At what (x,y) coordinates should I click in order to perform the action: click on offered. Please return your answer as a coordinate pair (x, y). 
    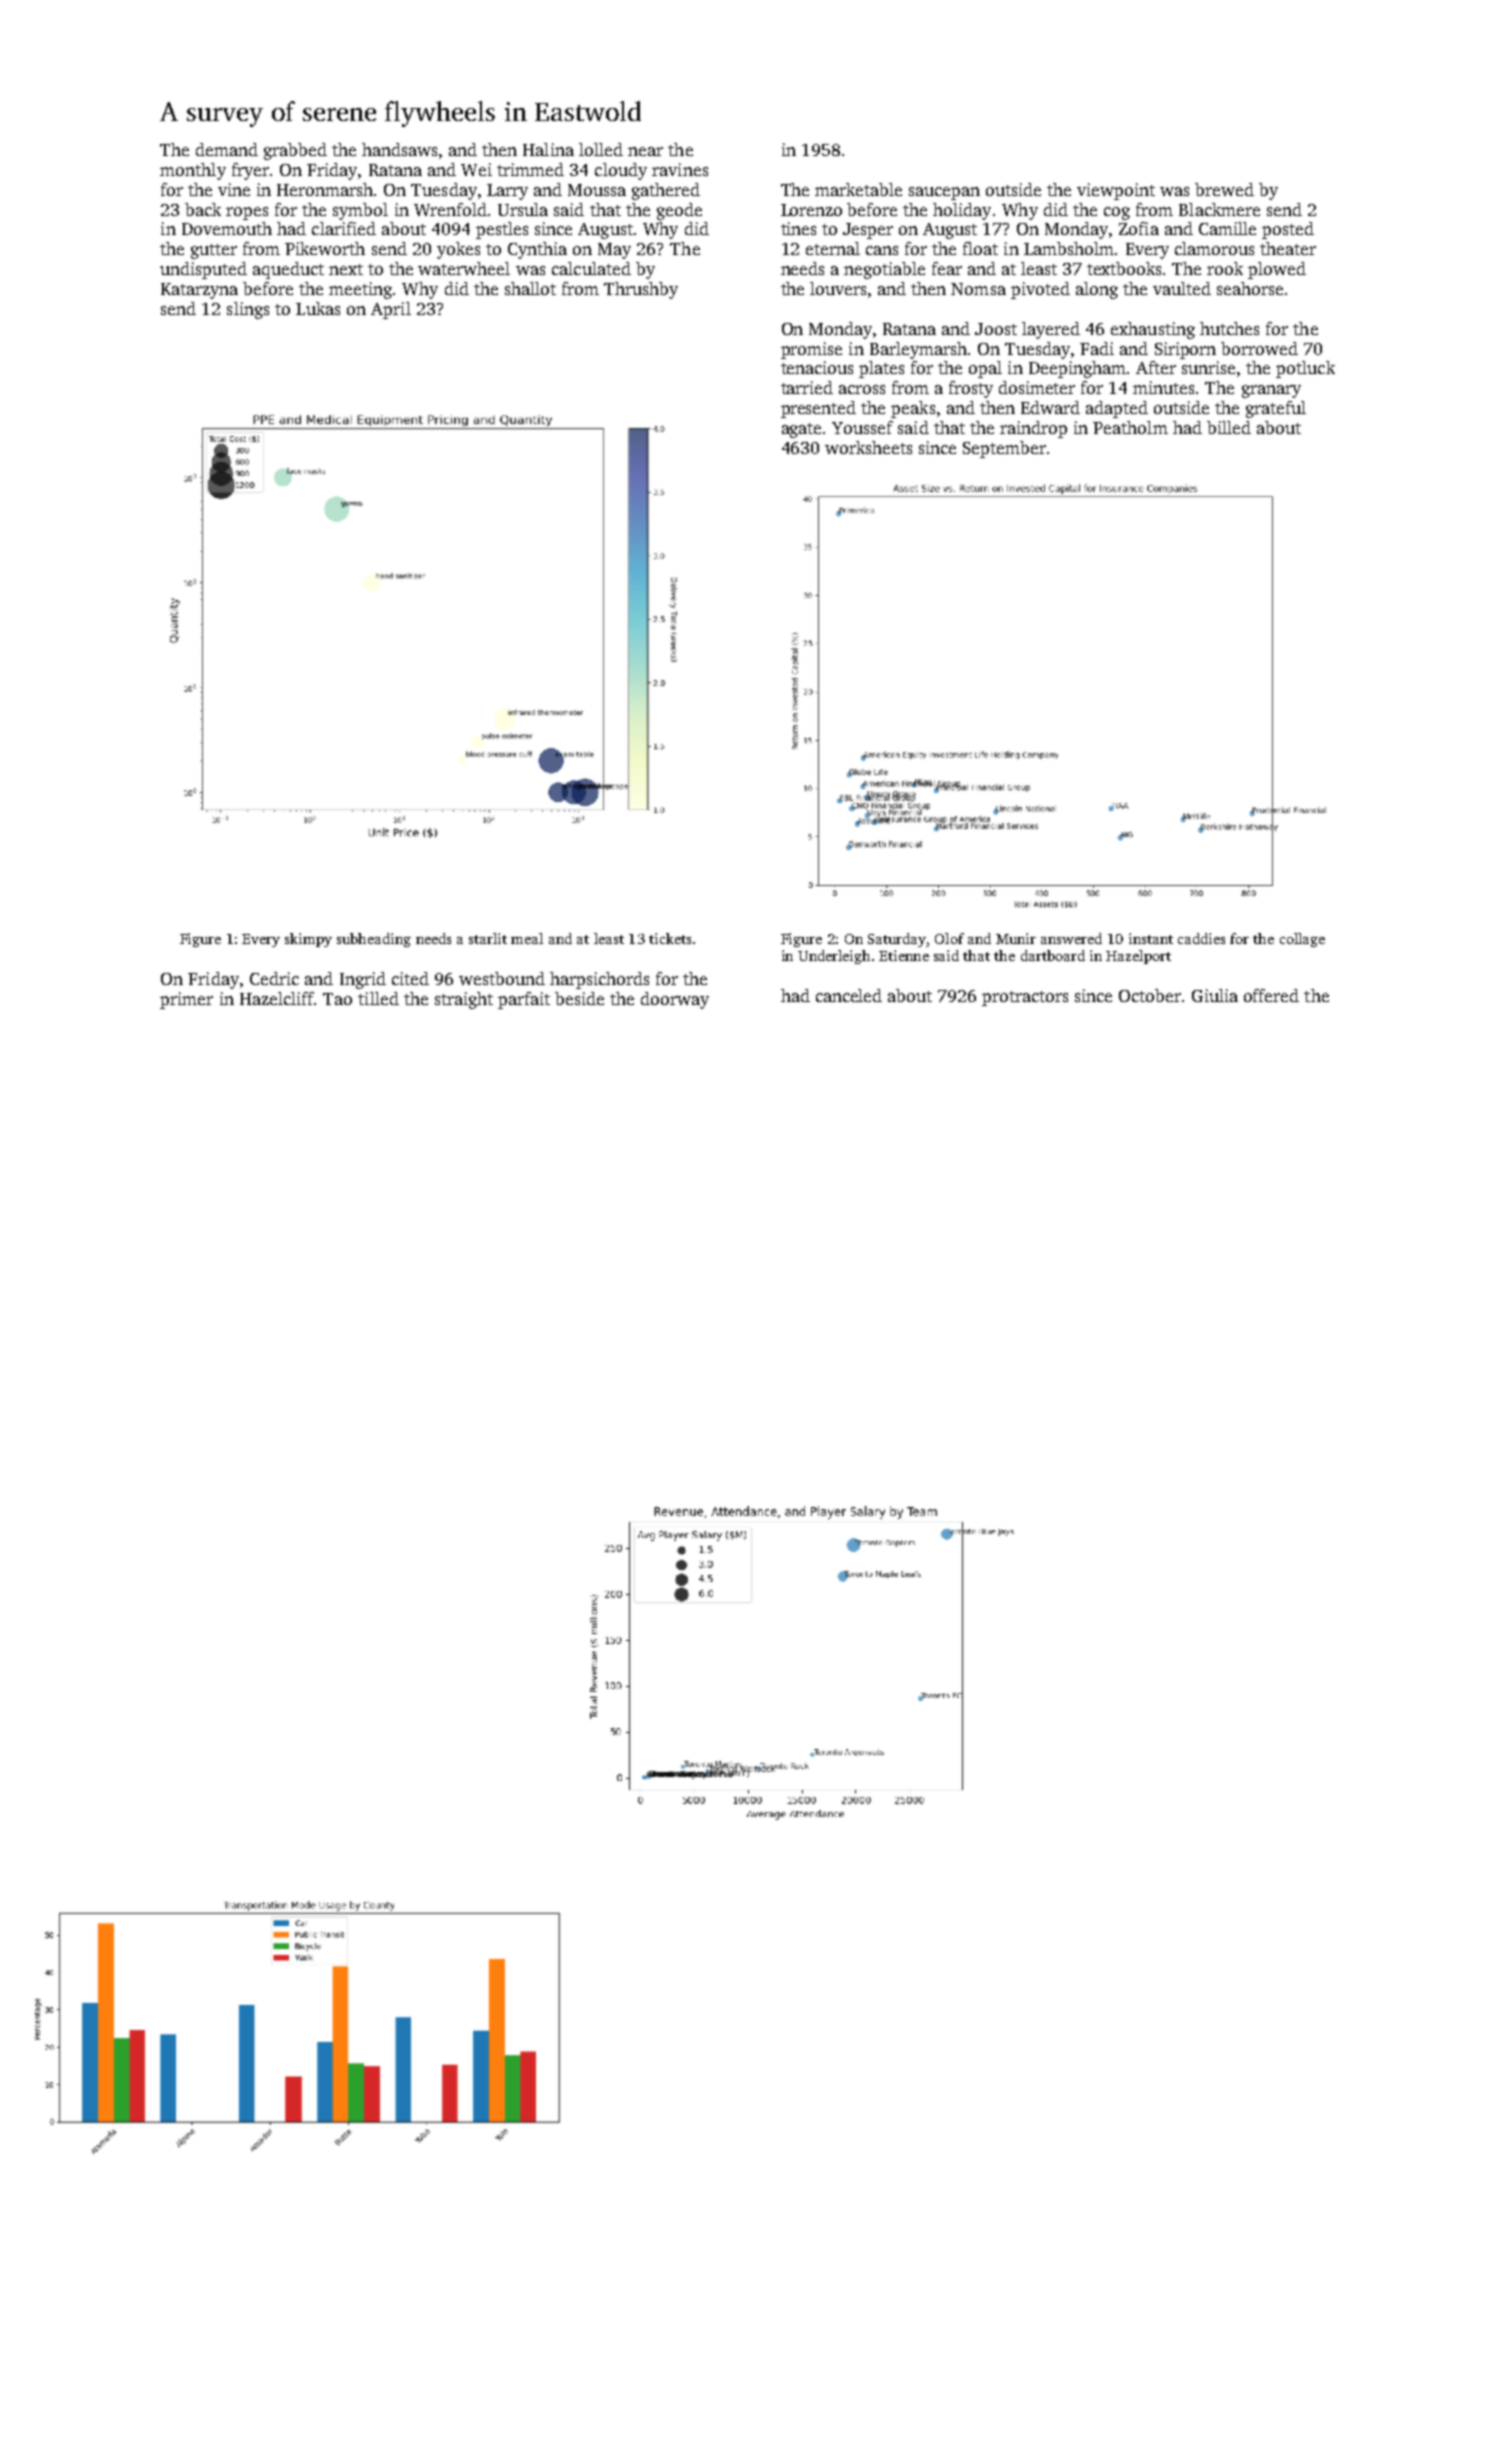
    Looking at the image, I should click on (1271, 995).
